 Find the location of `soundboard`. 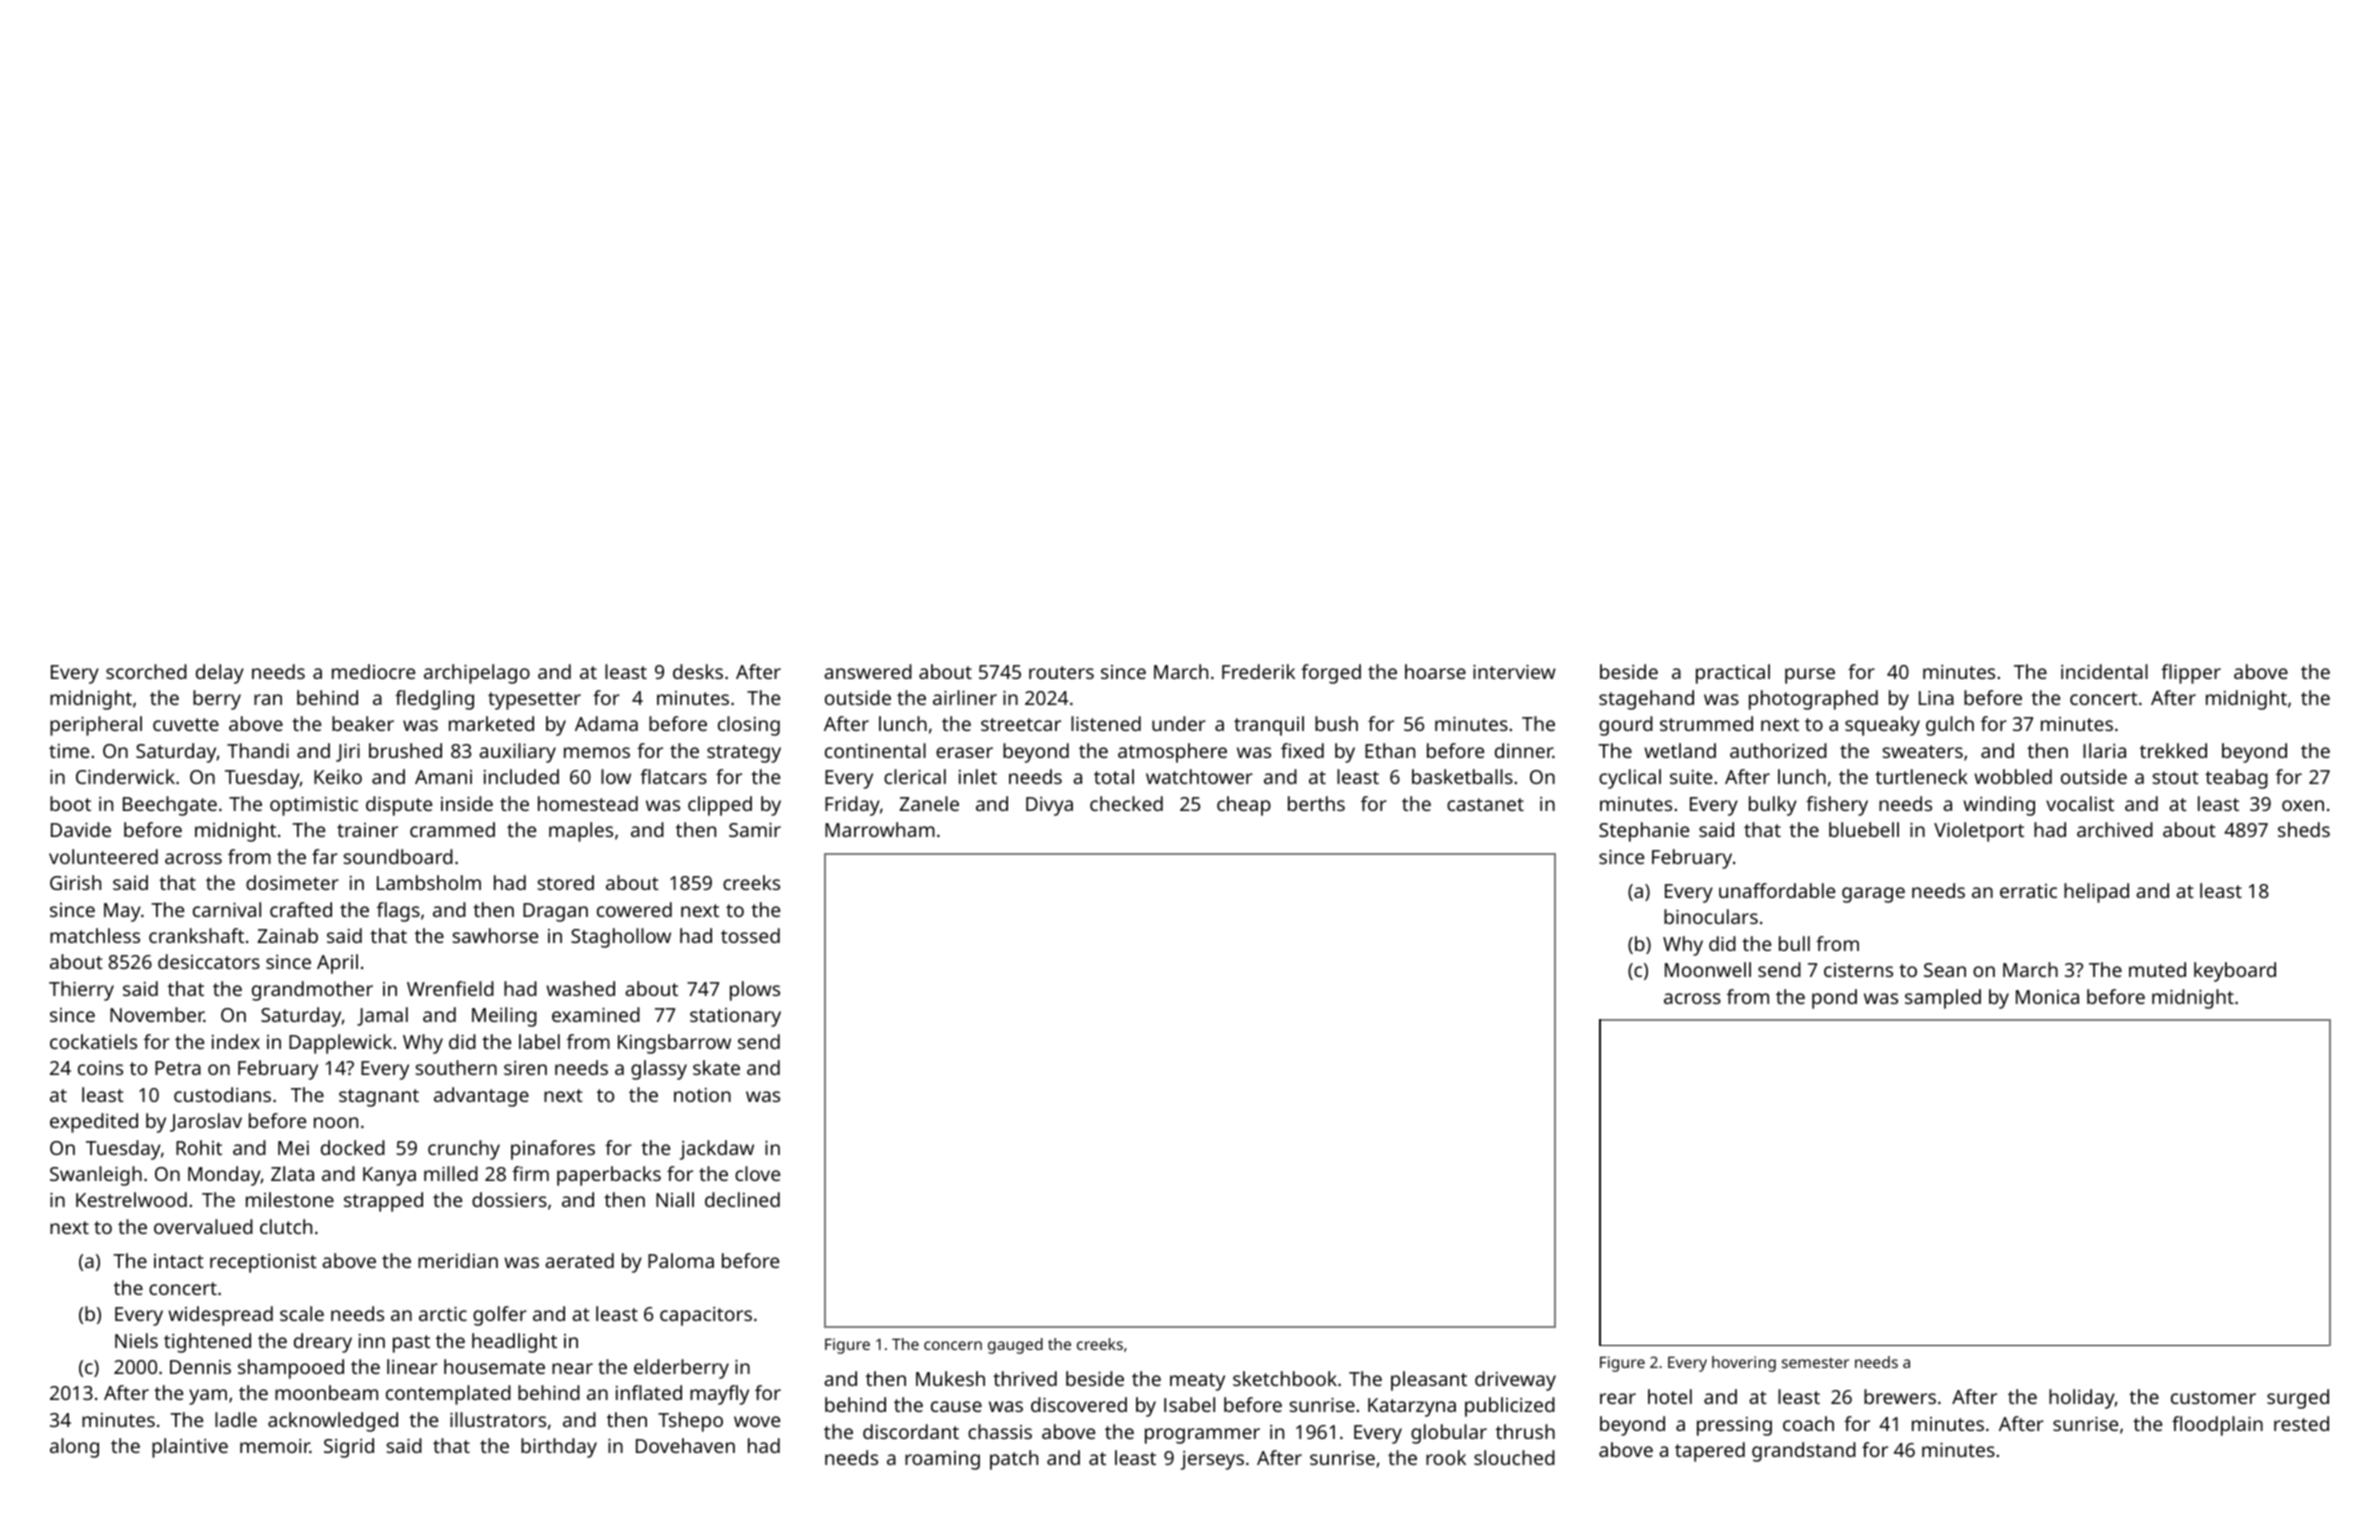

soundboard is located at coordinates (398, 856).
